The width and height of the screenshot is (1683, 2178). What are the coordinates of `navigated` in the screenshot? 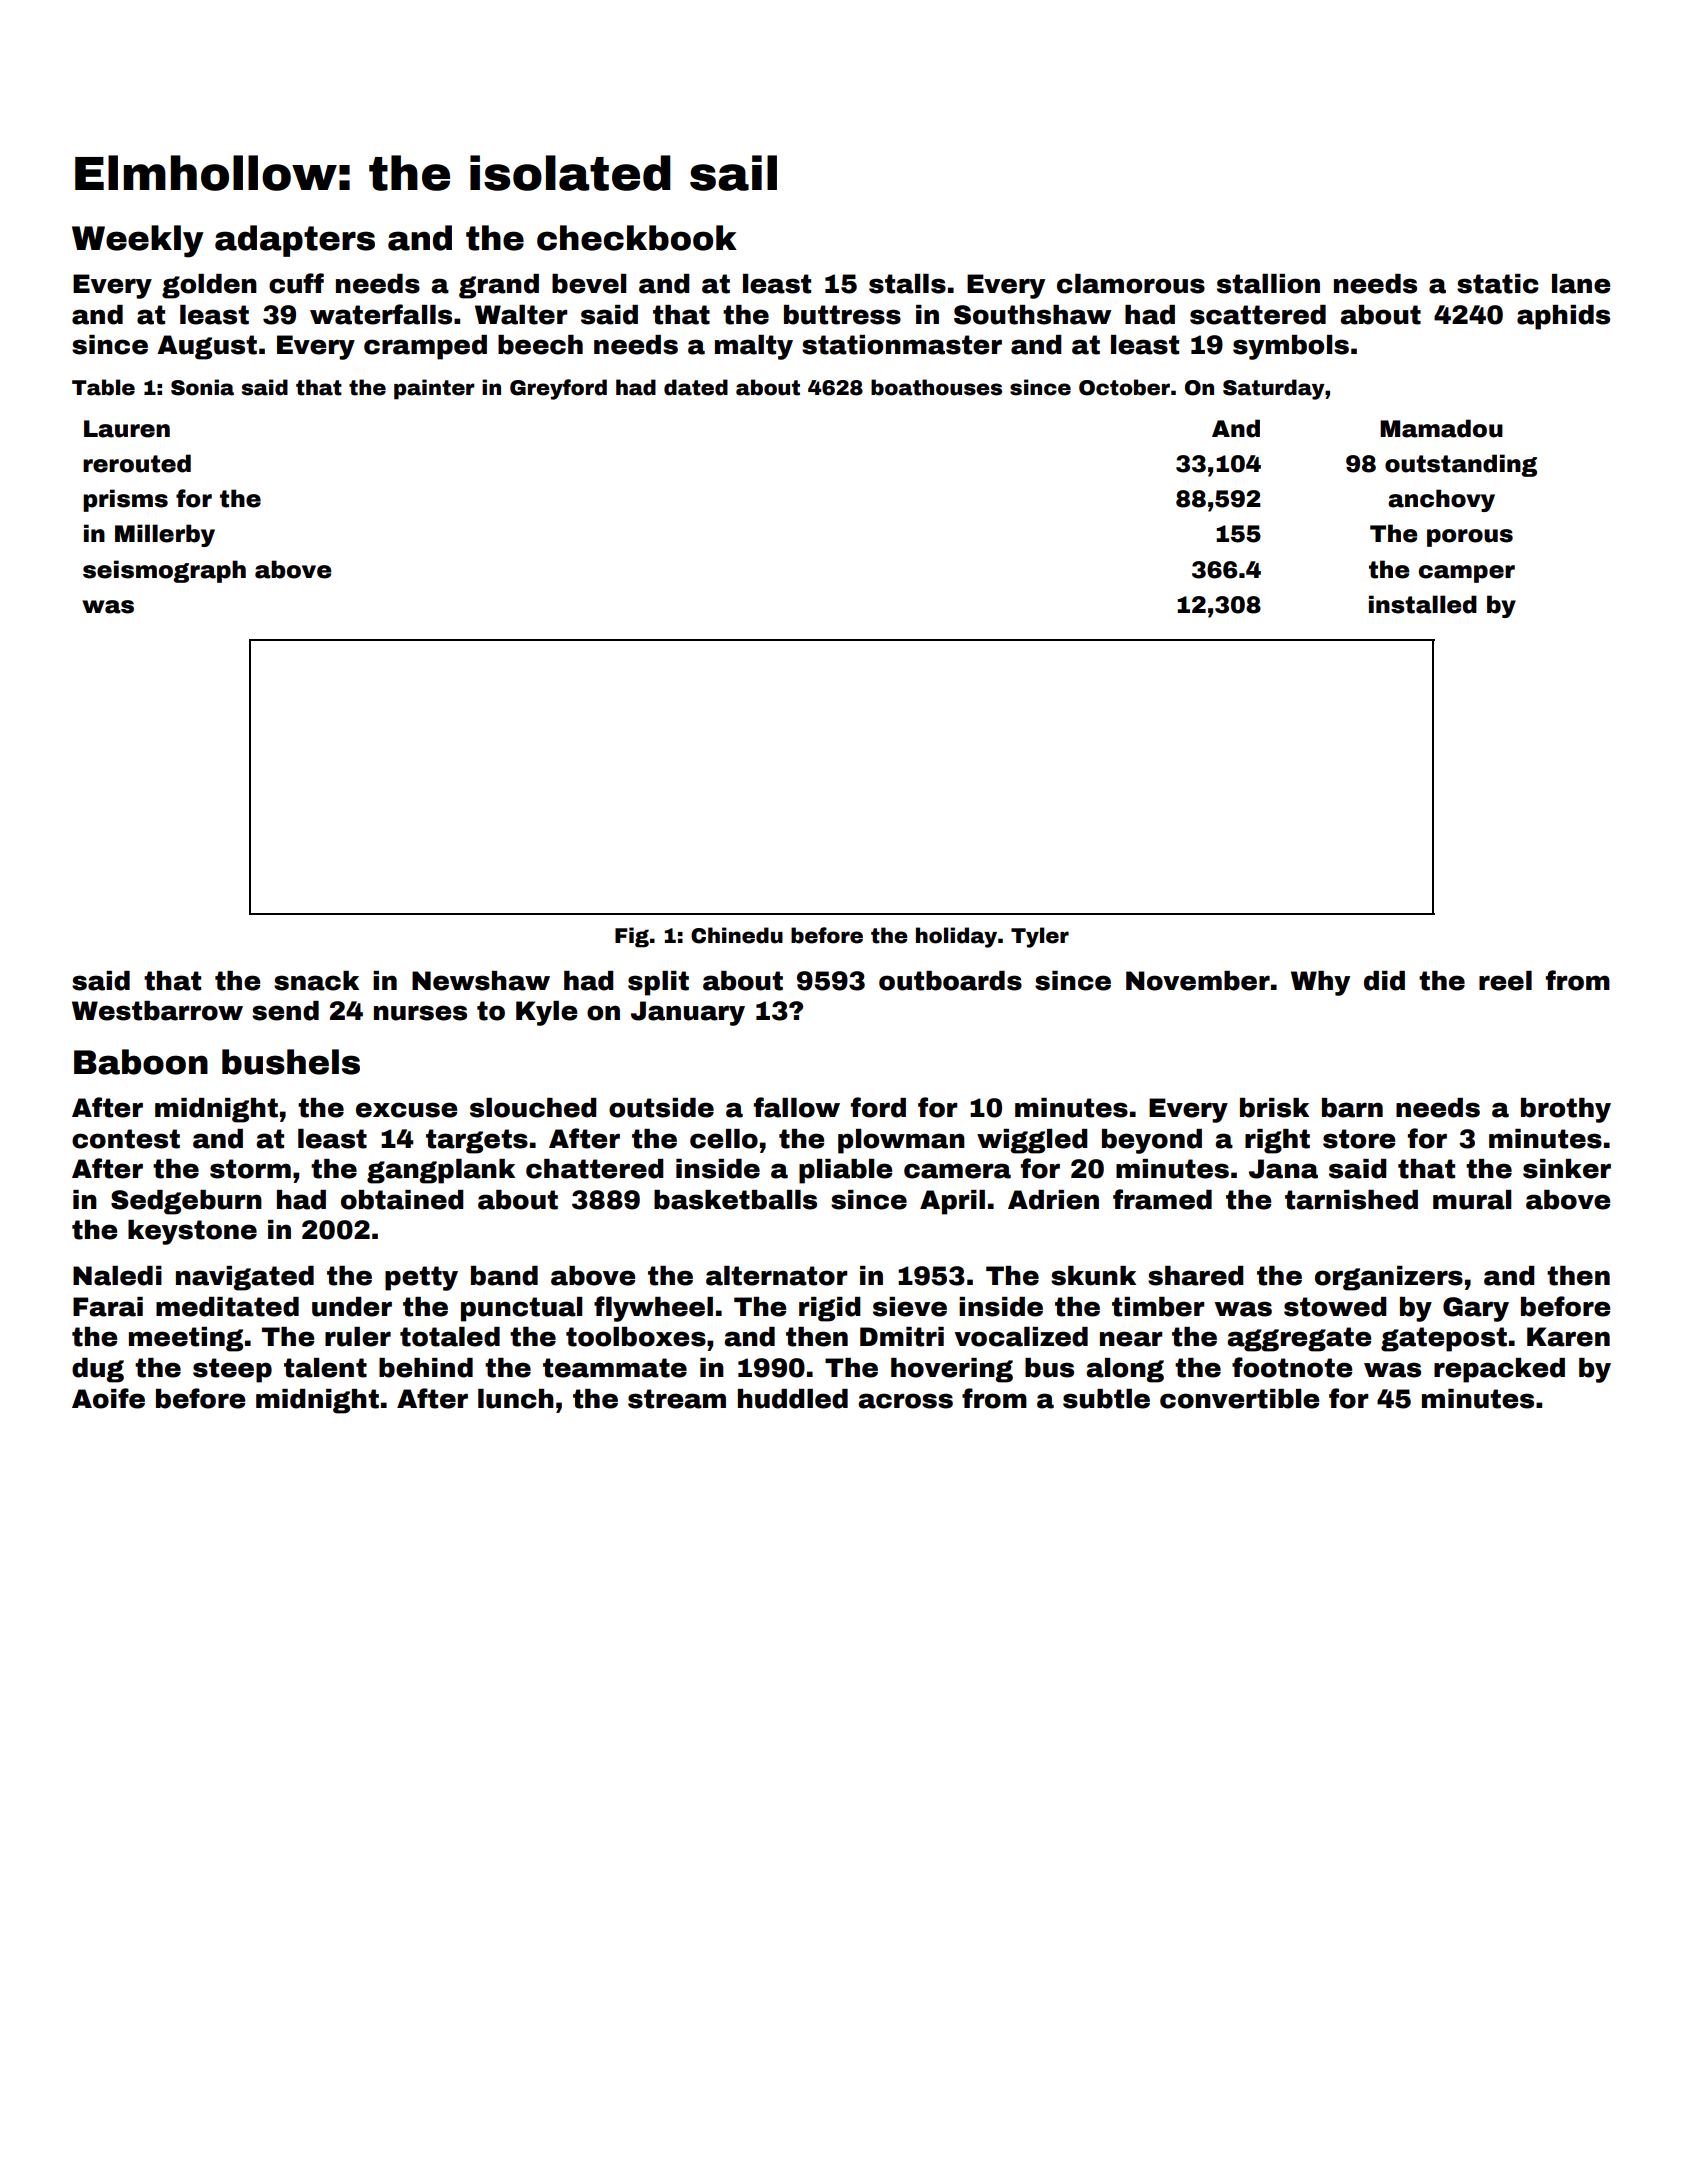 It's located at (245, 1278).
